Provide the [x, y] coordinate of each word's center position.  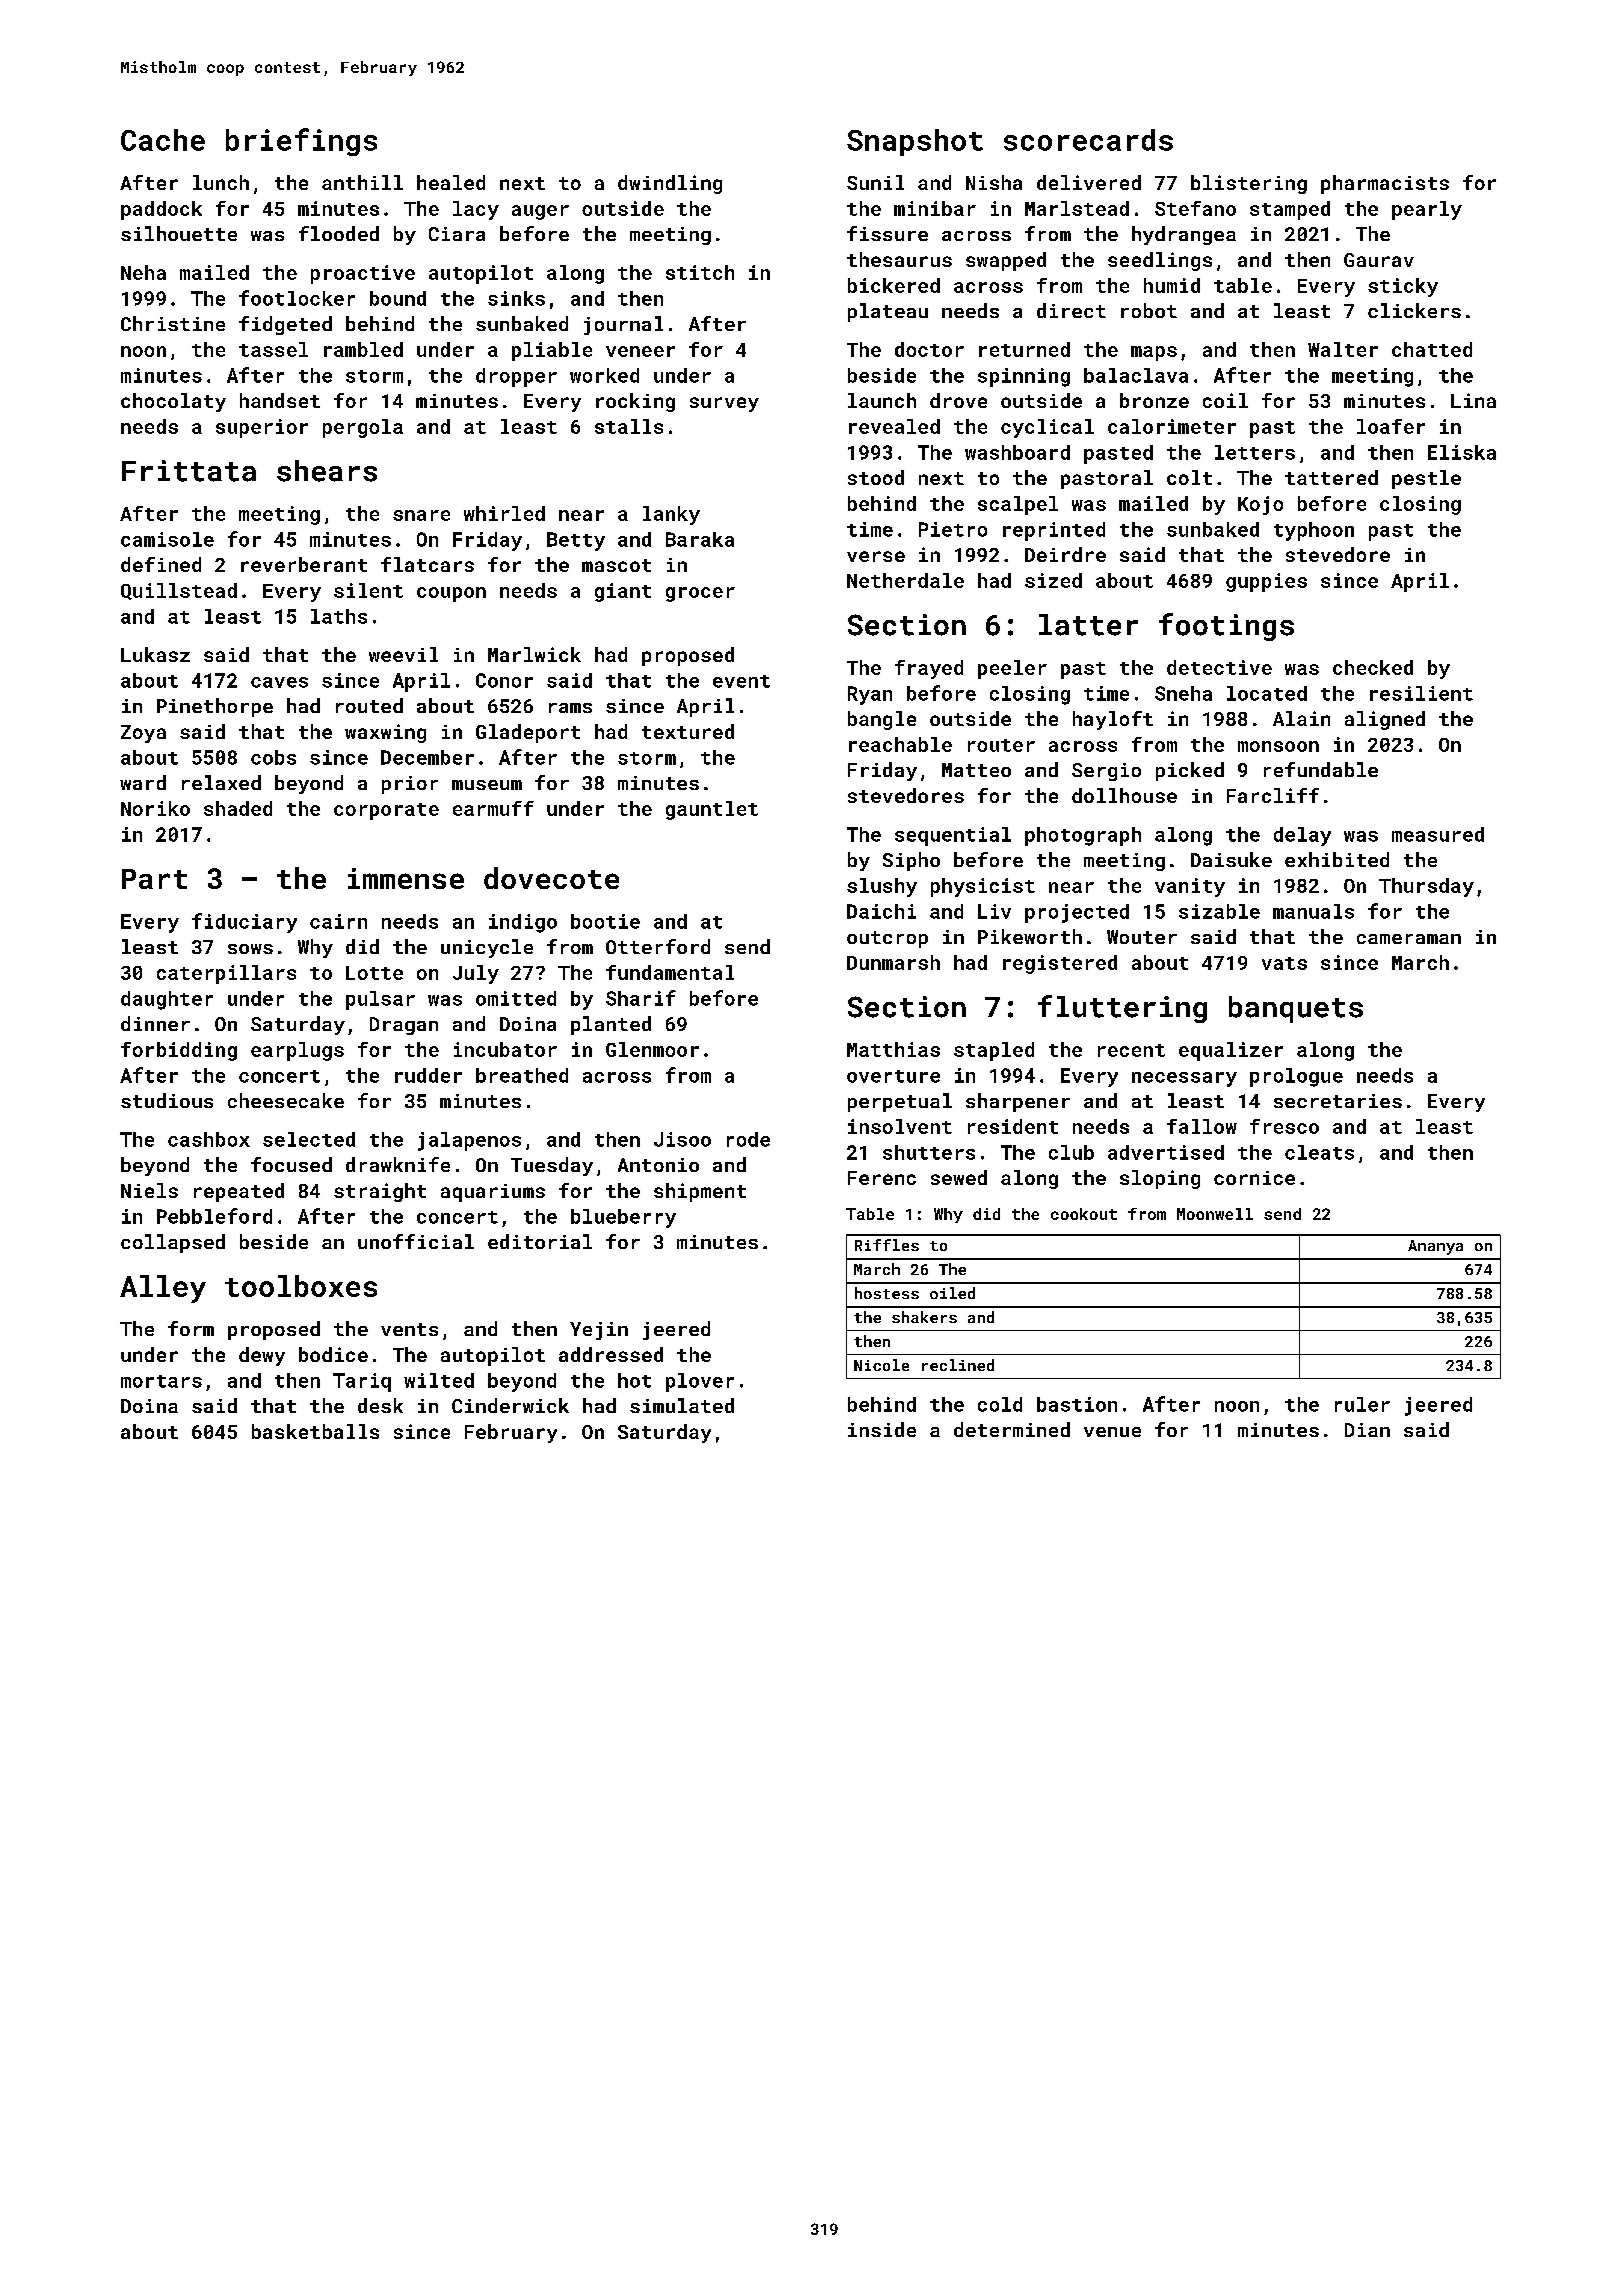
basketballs [315, 1431]
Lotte [374, 973]
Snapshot [915, 142]
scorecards [1088, 140]
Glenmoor [652, 1049]
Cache [163, 140]
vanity [1190, 887]
